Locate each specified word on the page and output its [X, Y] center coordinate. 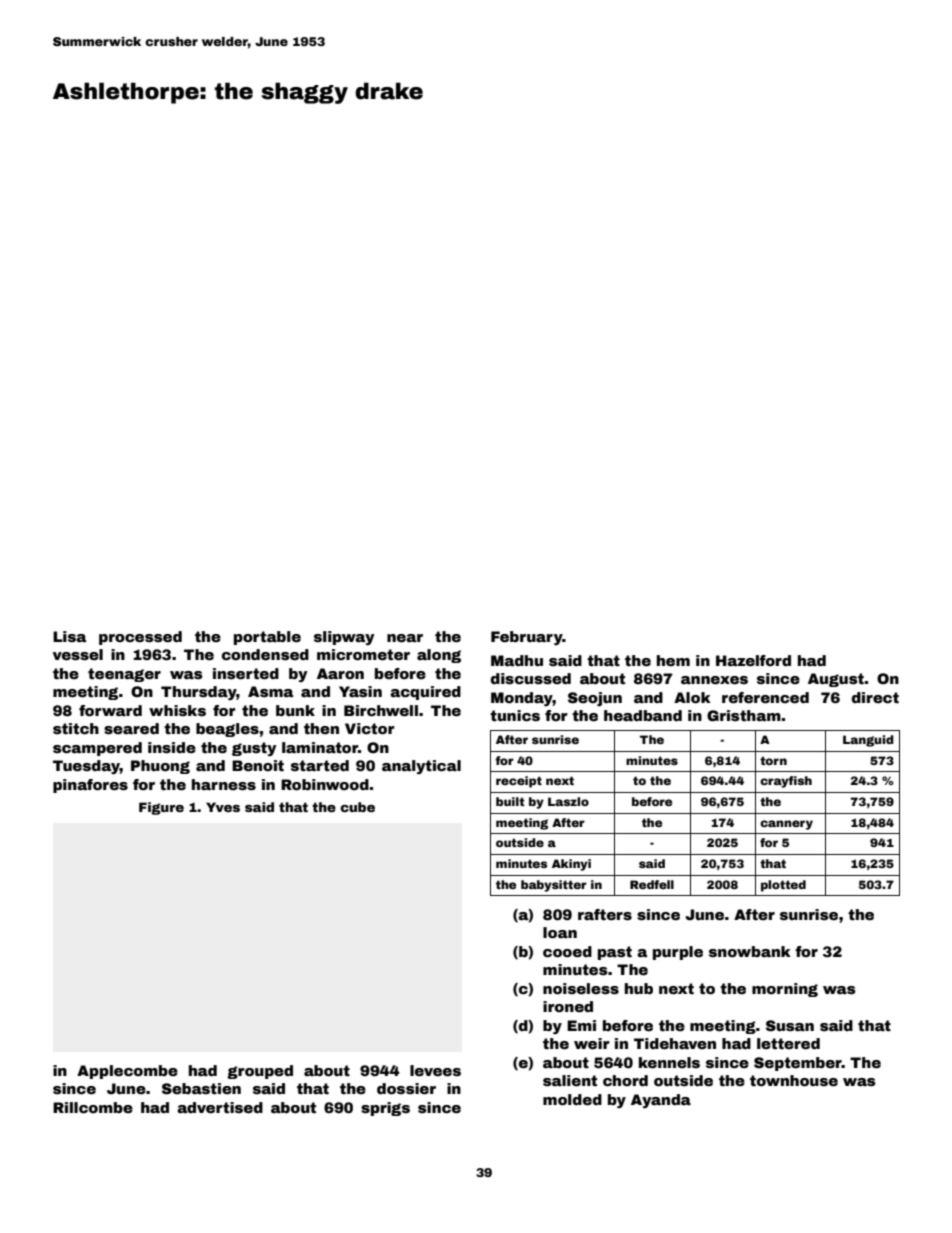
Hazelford [753, 660]
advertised [220, 1107]
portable [267, 638]
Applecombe [127, 1072]
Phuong [160, 767]
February [526, 638]
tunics [515, 715]
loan [560, 932]
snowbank [750, 951]
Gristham [744, 715]
